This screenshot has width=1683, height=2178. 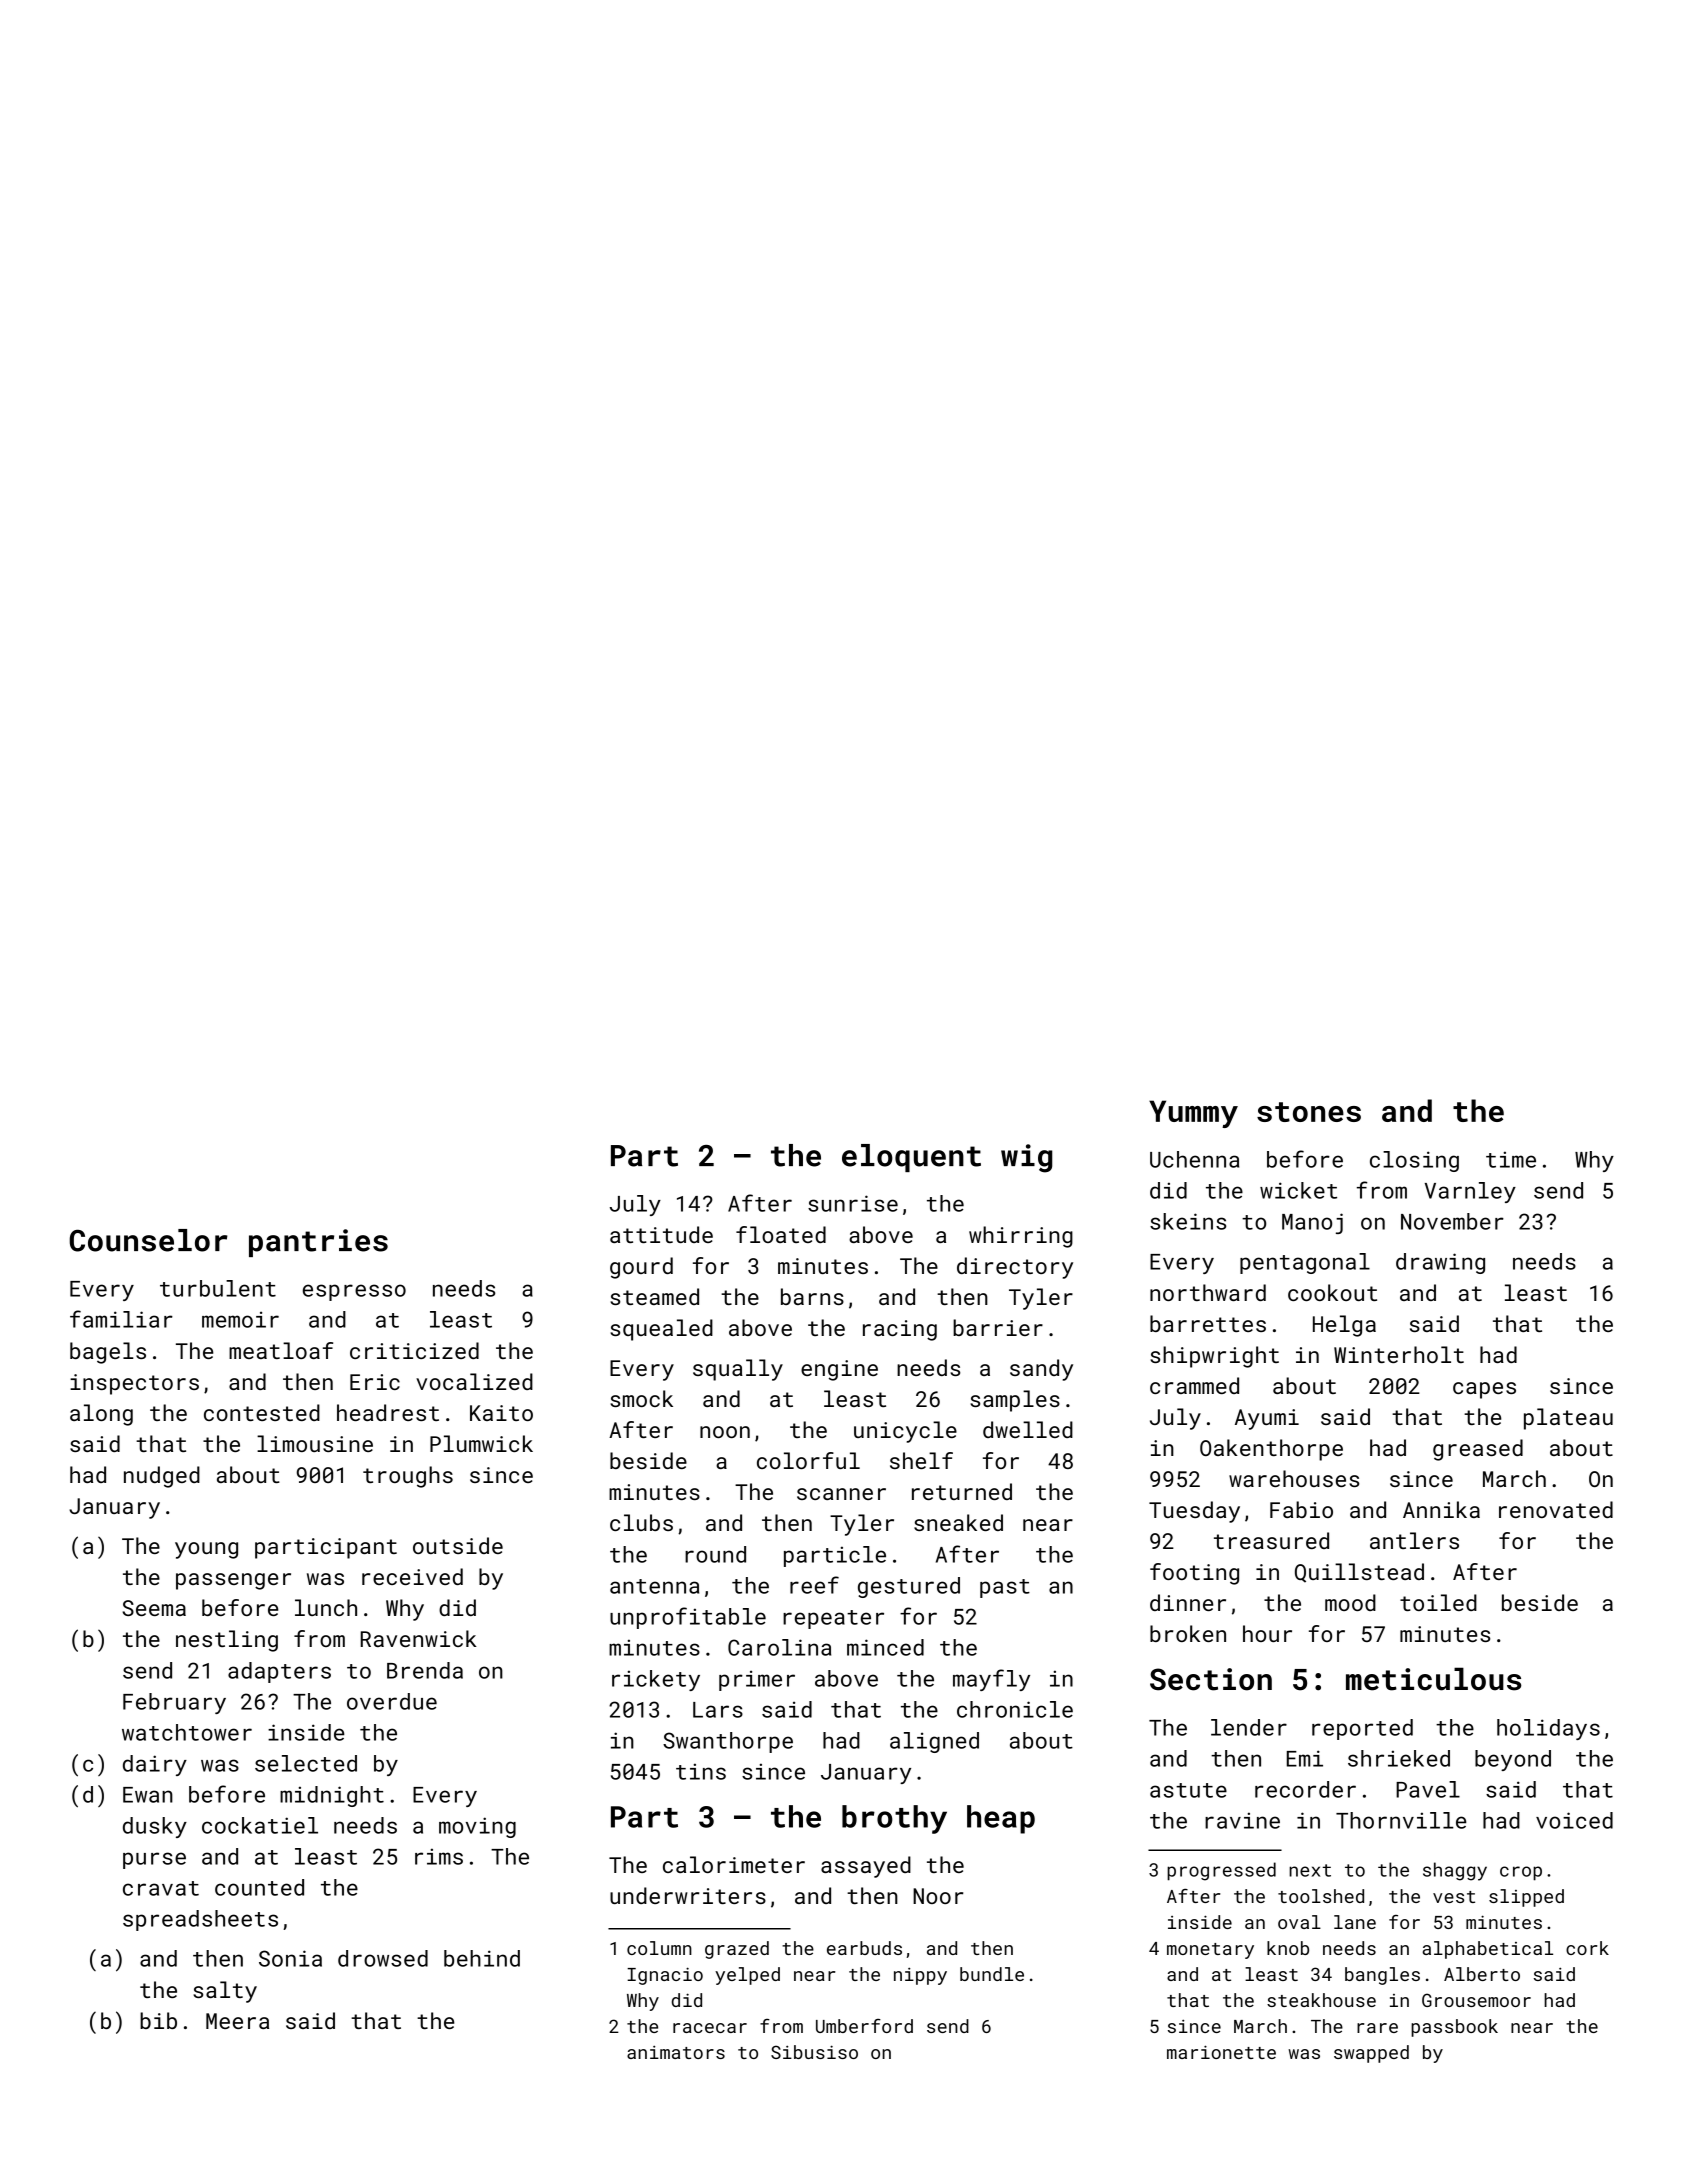 What do you see at coordinates (154, 1608) in the screenshot?
I see `Seema` at bounding box center [154, 1608].
